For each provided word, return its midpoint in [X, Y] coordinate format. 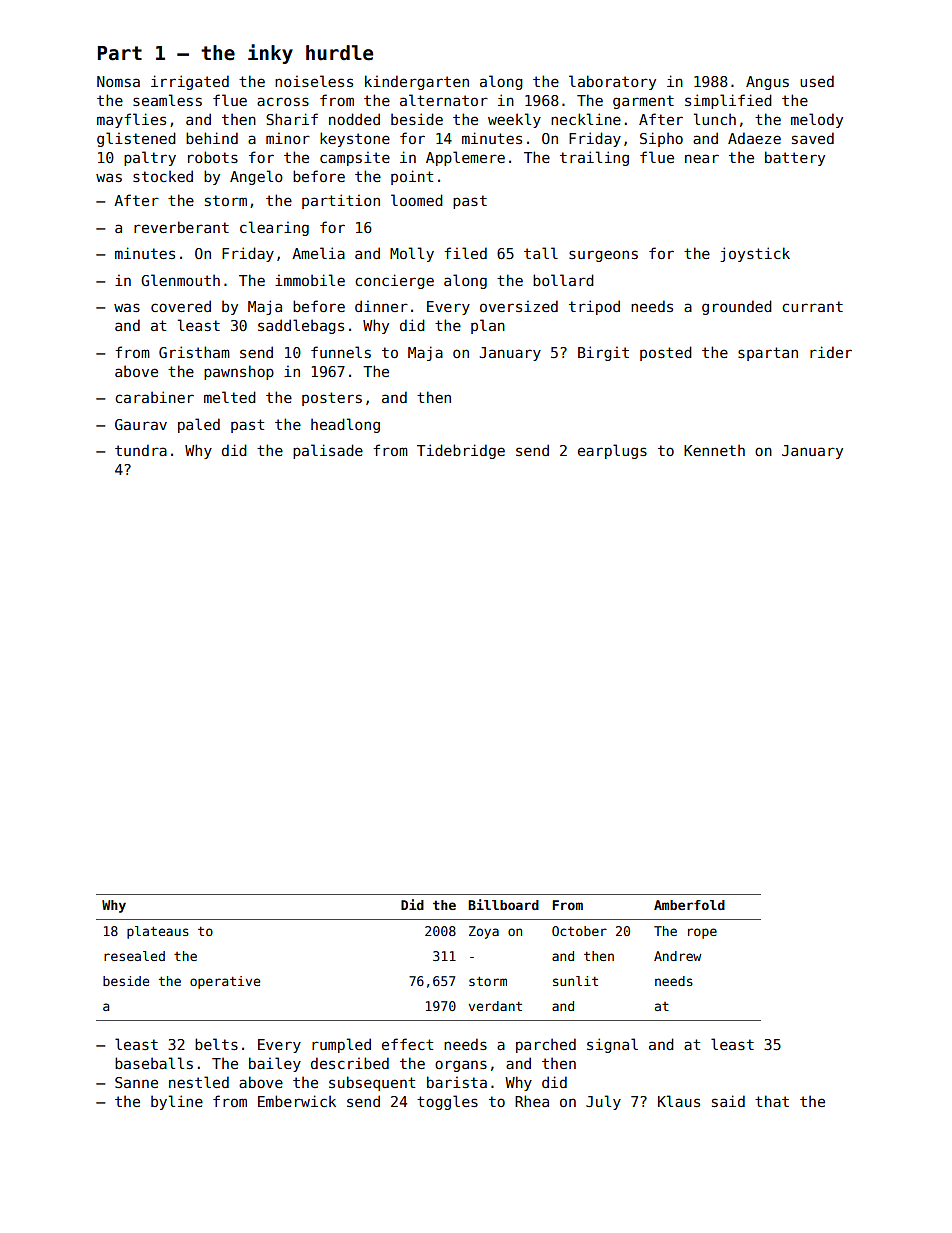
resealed [134, 956]
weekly [514, 120]
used [817, 81]
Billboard [503, 904]
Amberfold [689, 905]
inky [270, 54]
